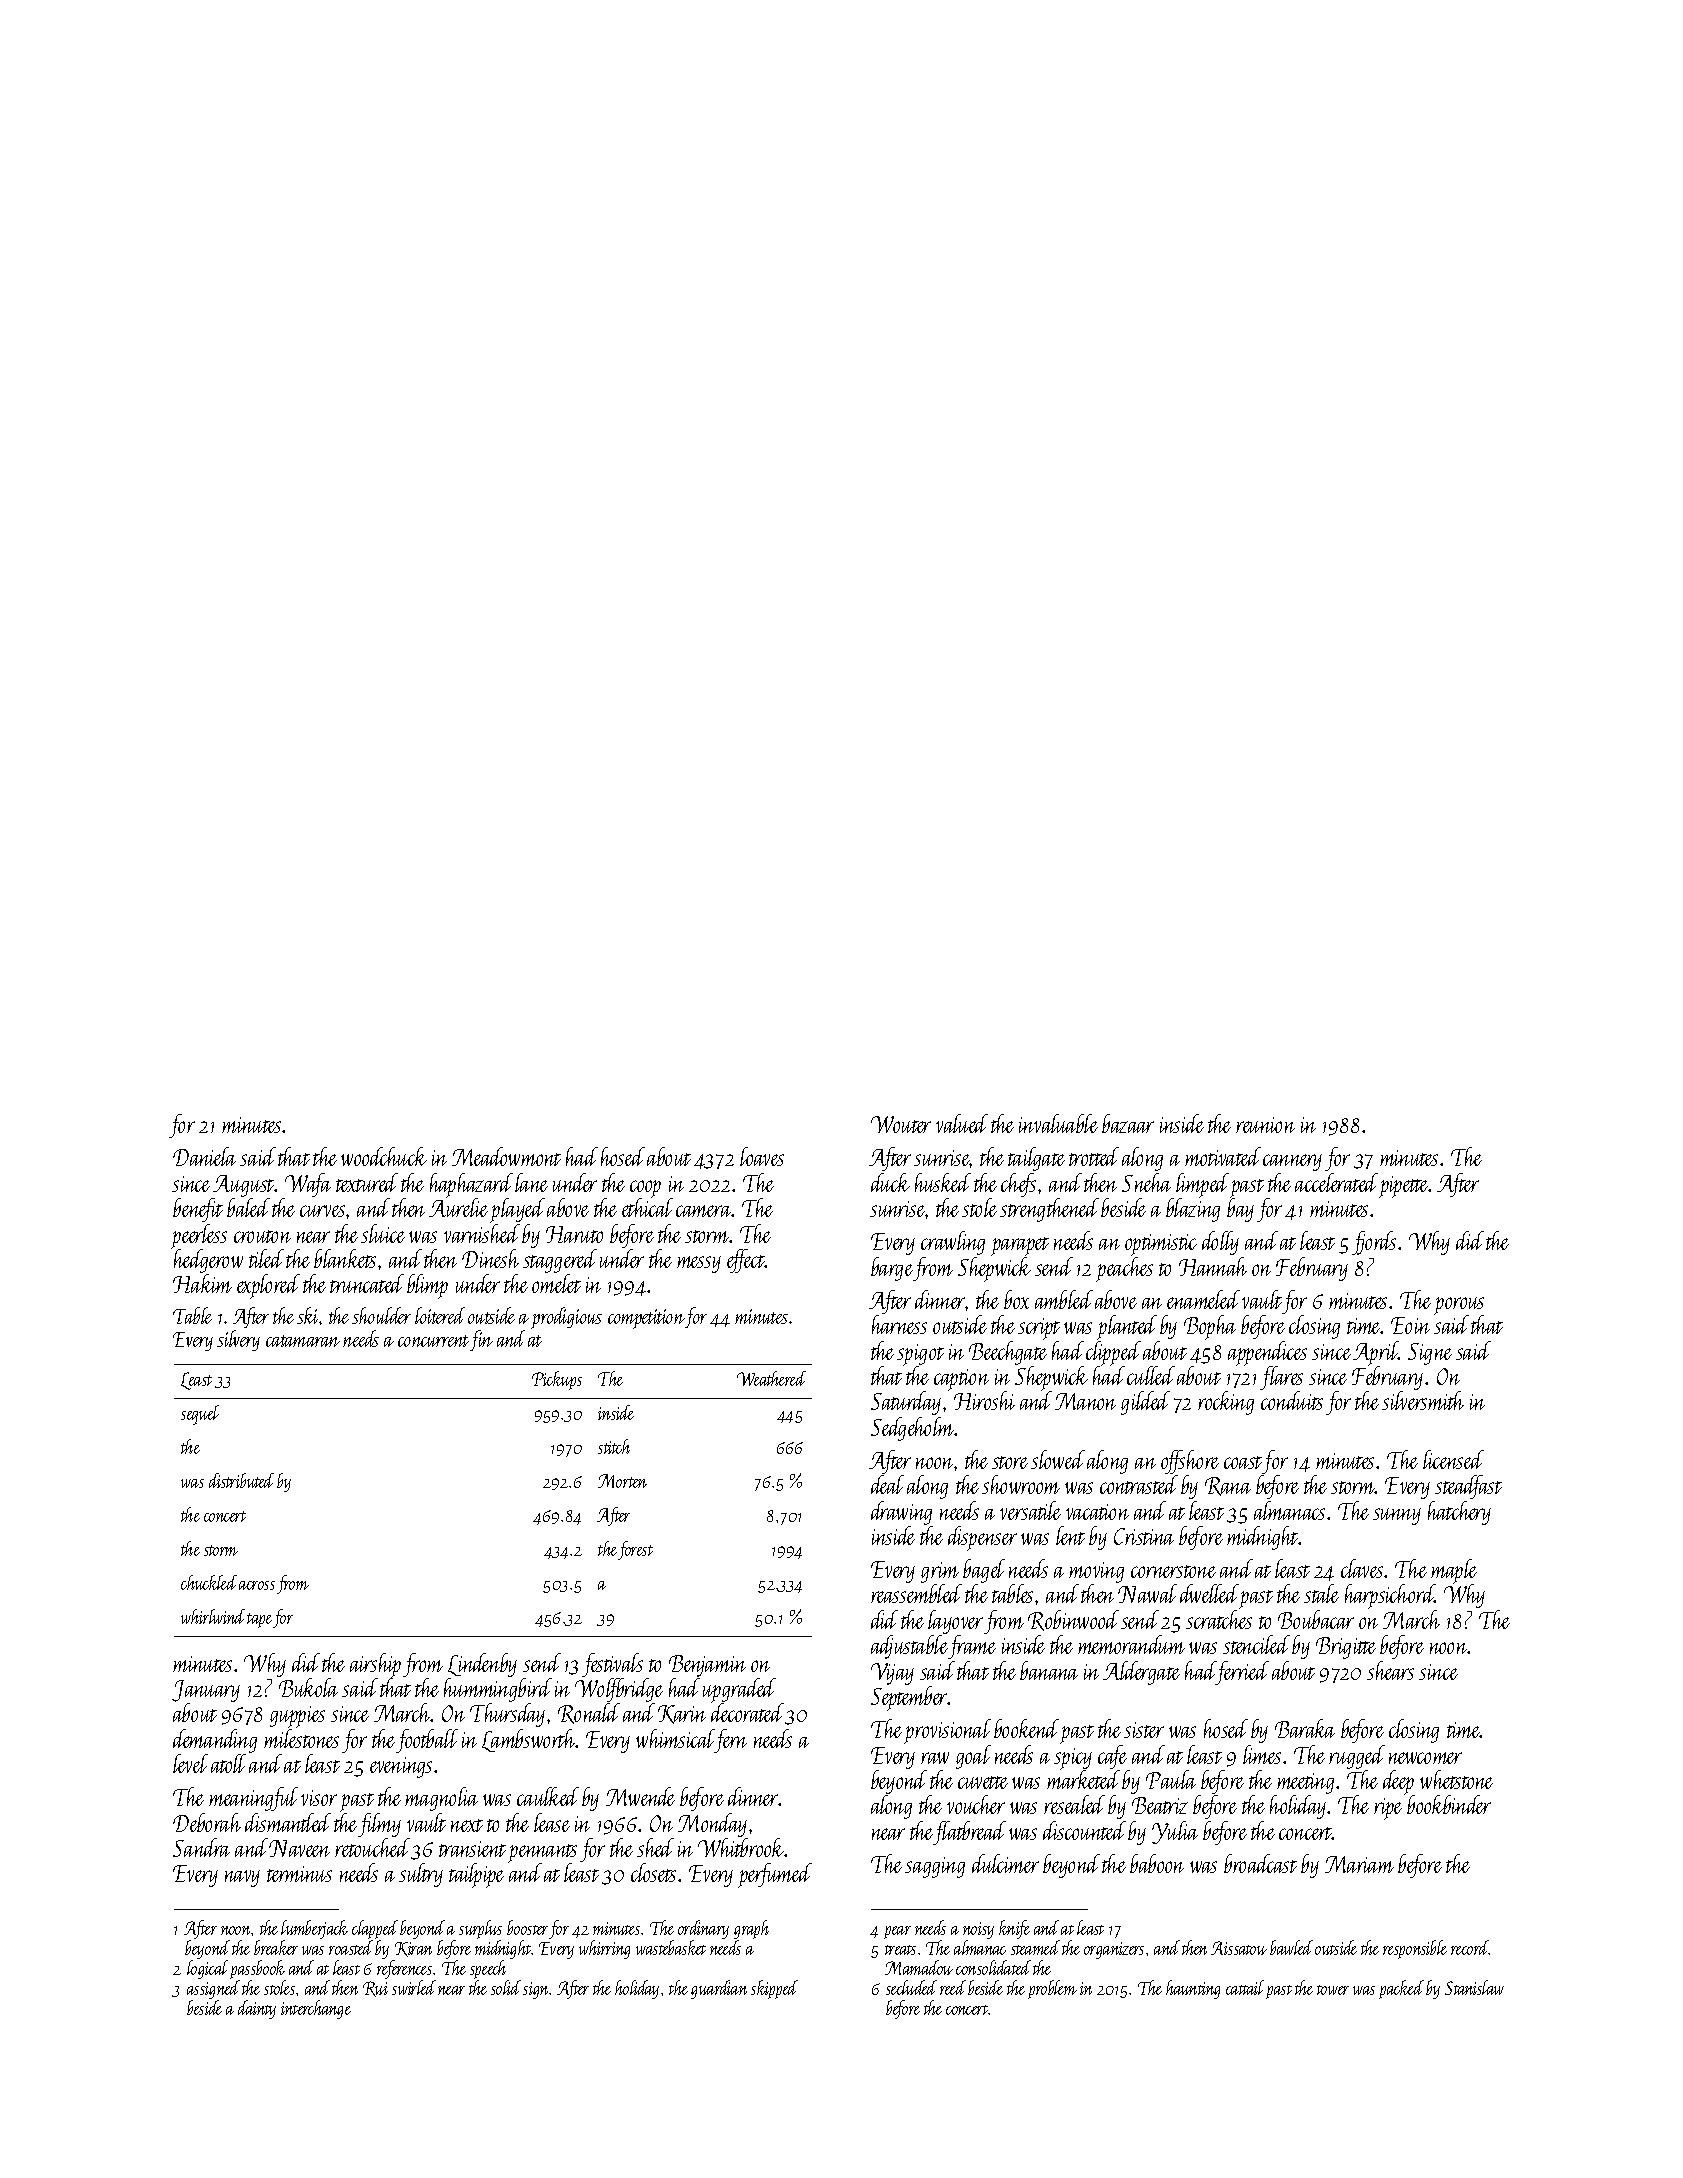 The image size is (1683, 2178). What do you see at coordinates (268, 1286) in the screenshot?
I see `explored` at bounding box center [268, 1286].
